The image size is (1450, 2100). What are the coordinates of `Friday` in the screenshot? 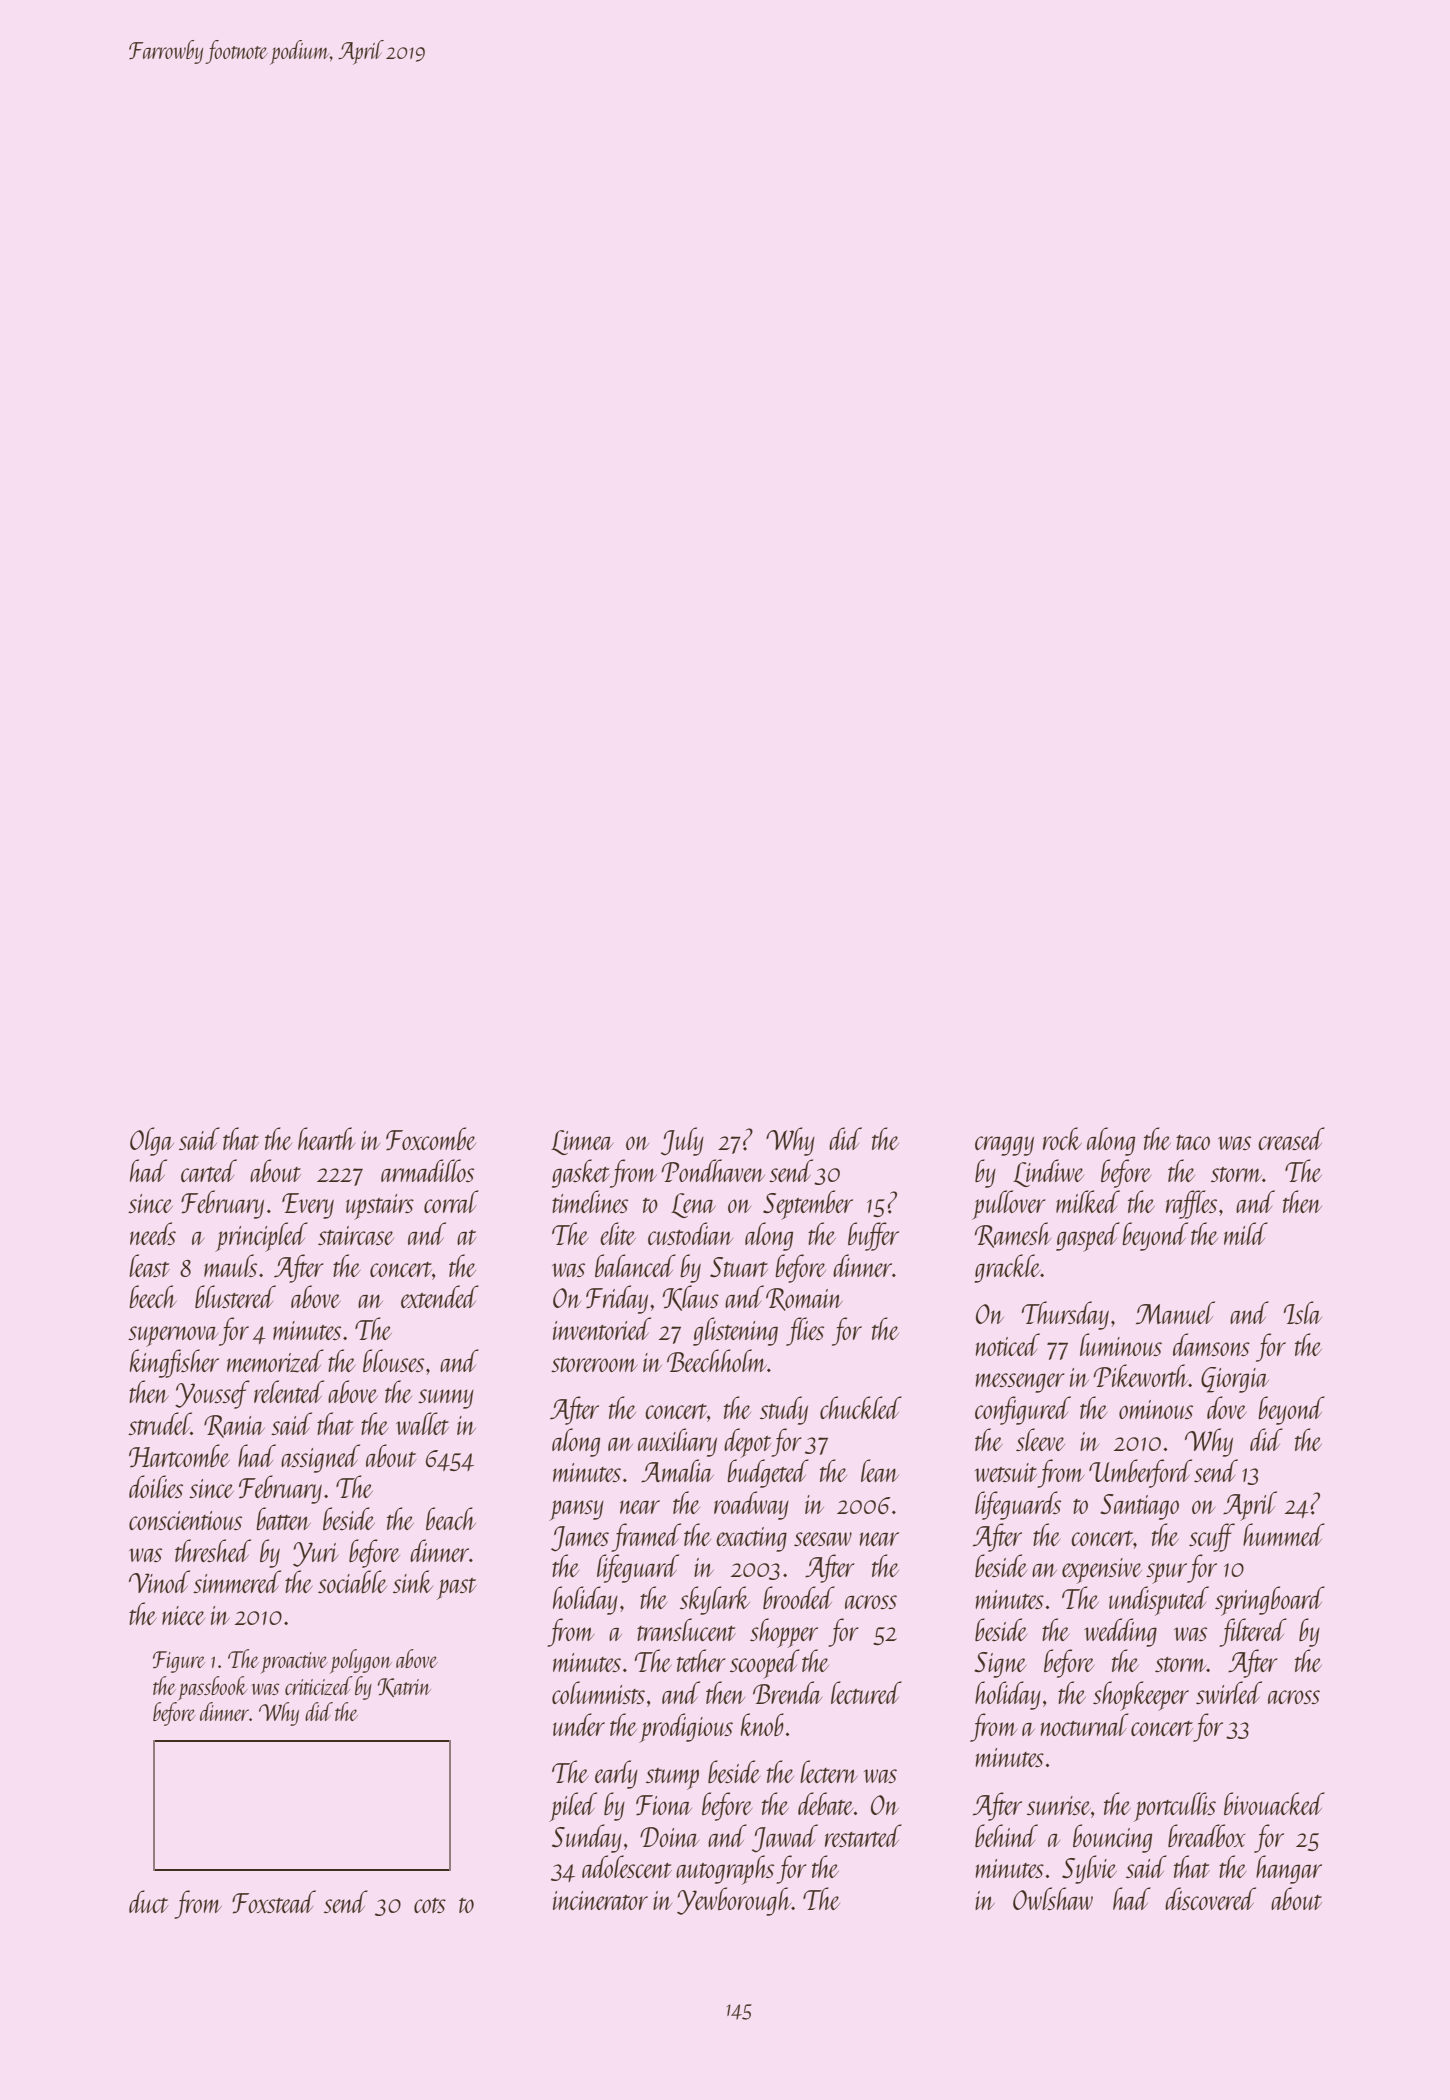 It's located at (617, 1299).
